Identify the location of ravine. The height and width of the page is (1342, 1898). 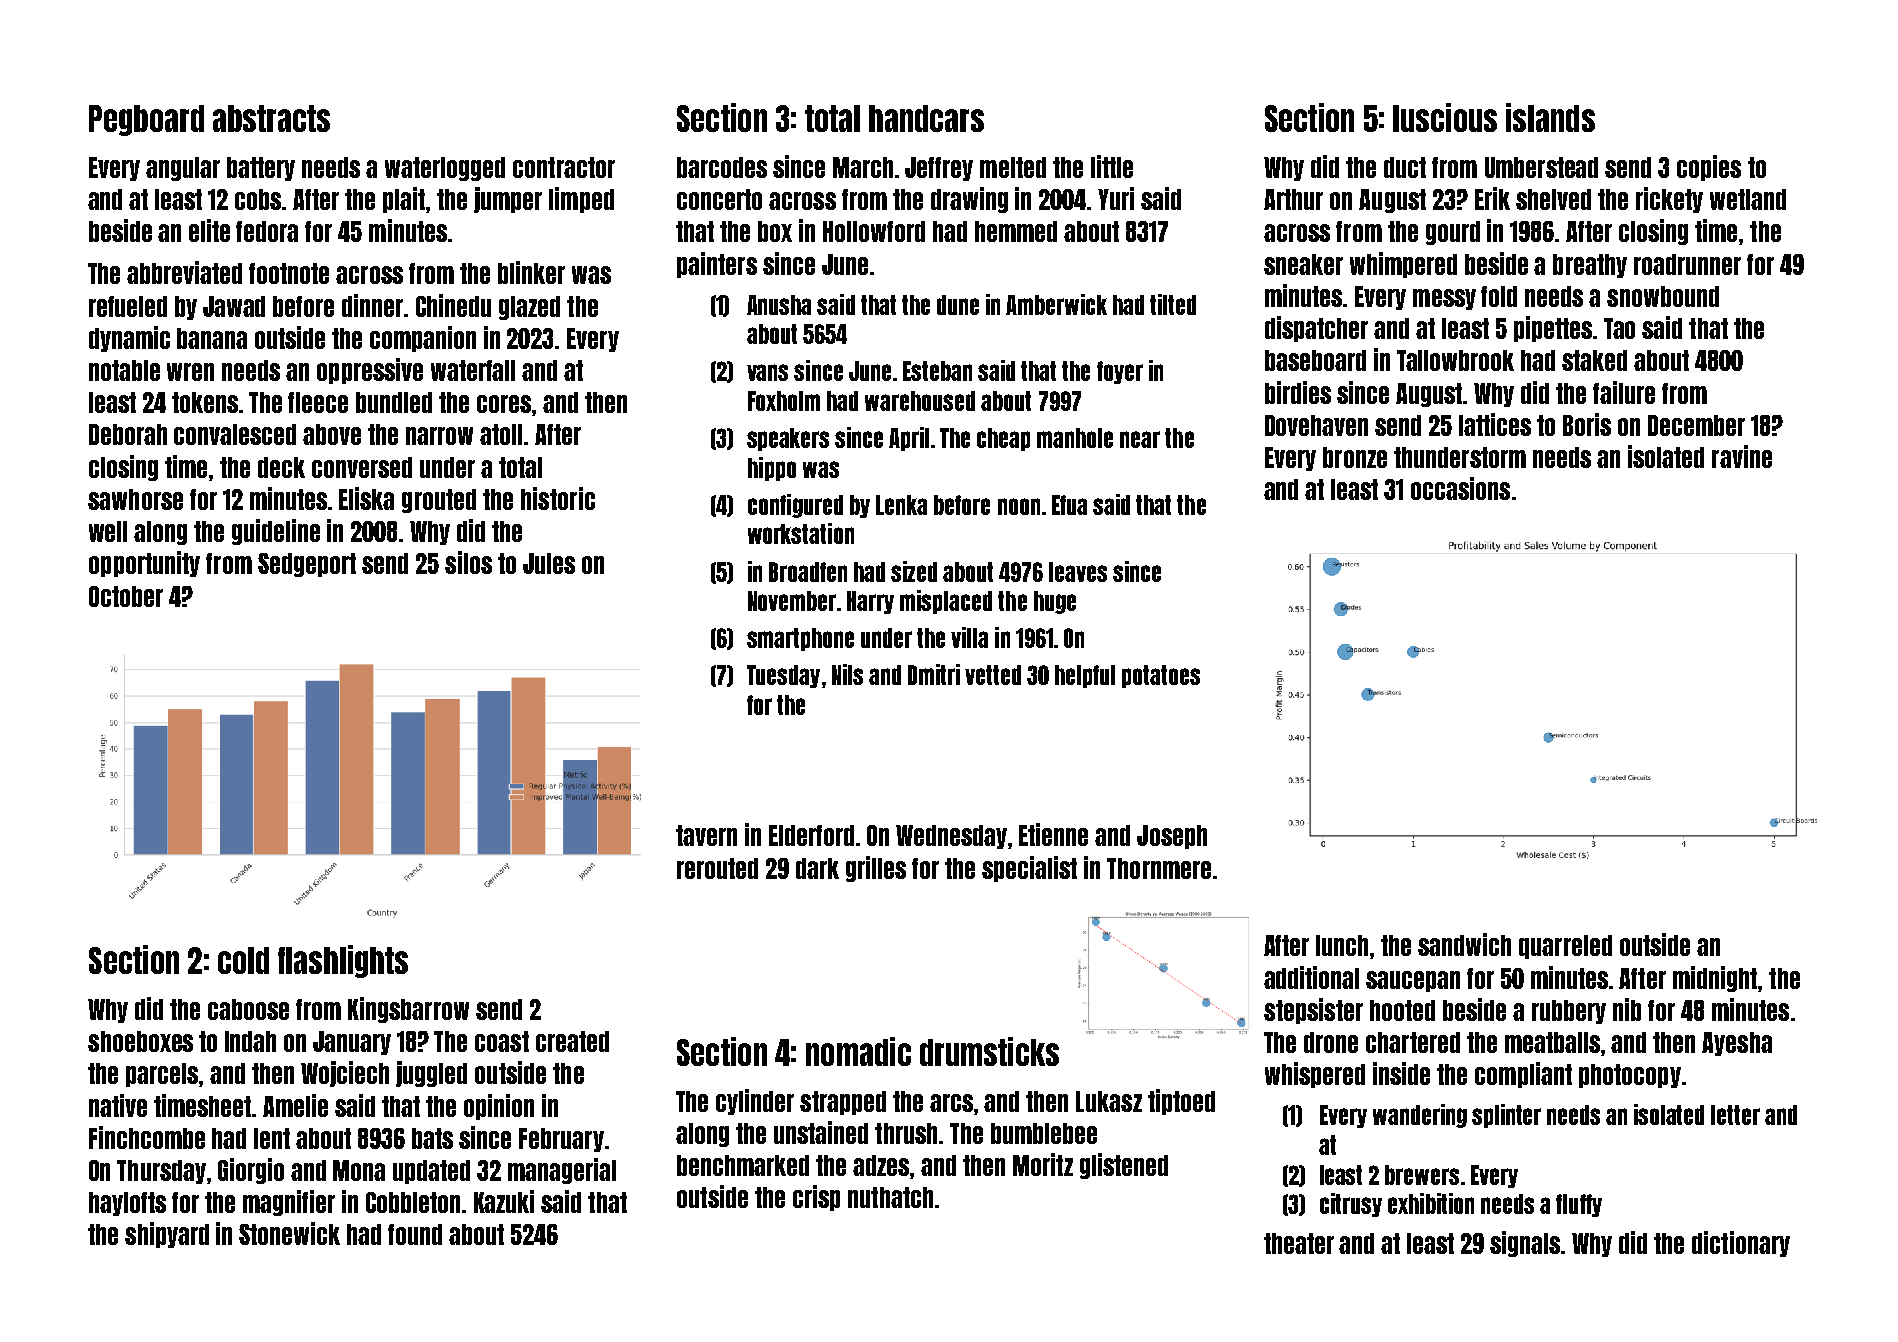
(1742, 456).
